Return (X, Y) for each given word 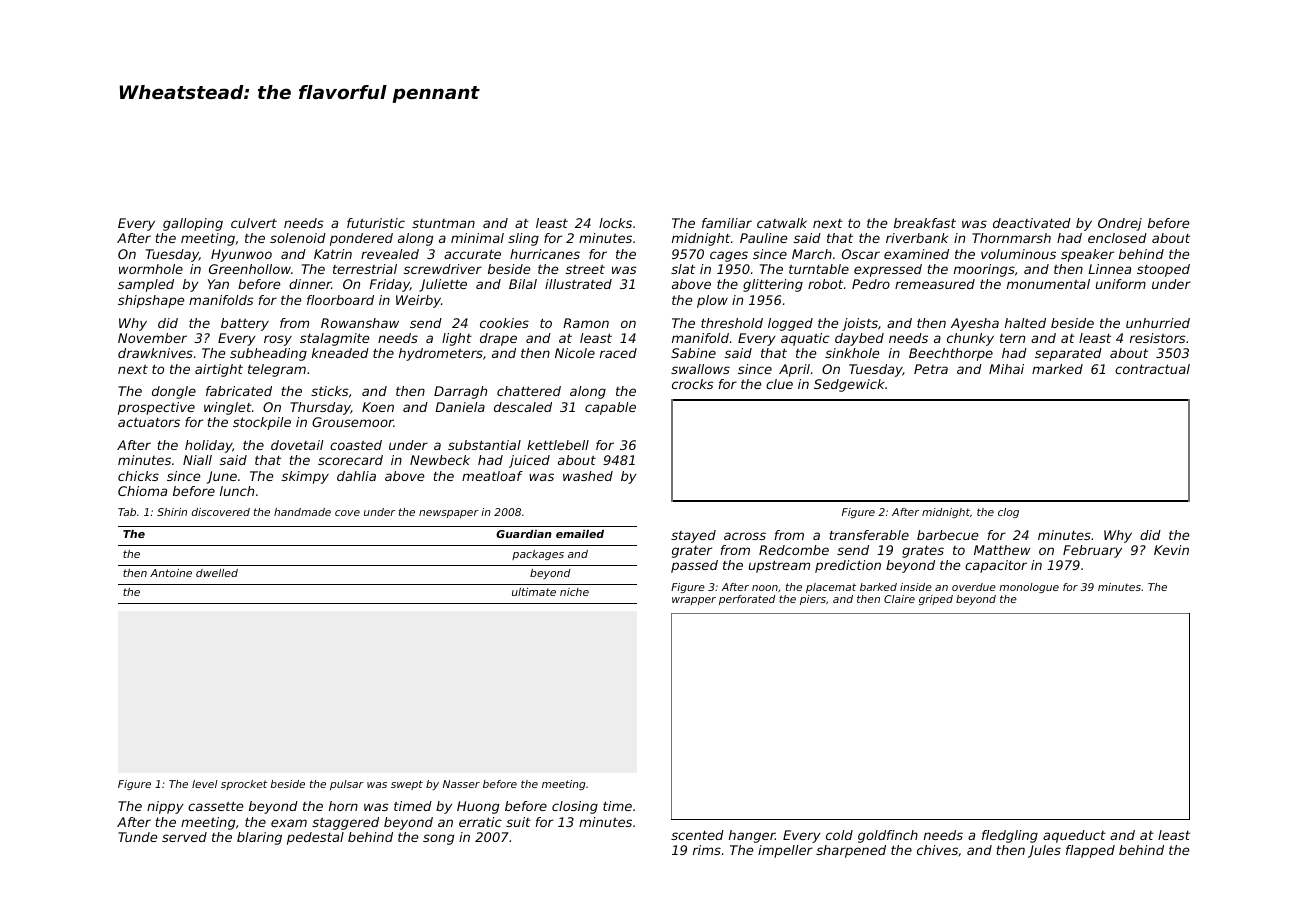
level (205, 784)
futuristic (376, 223)
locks (615, 223)
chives (937, 850)
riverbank (917, 238)
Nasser (461, 784)
